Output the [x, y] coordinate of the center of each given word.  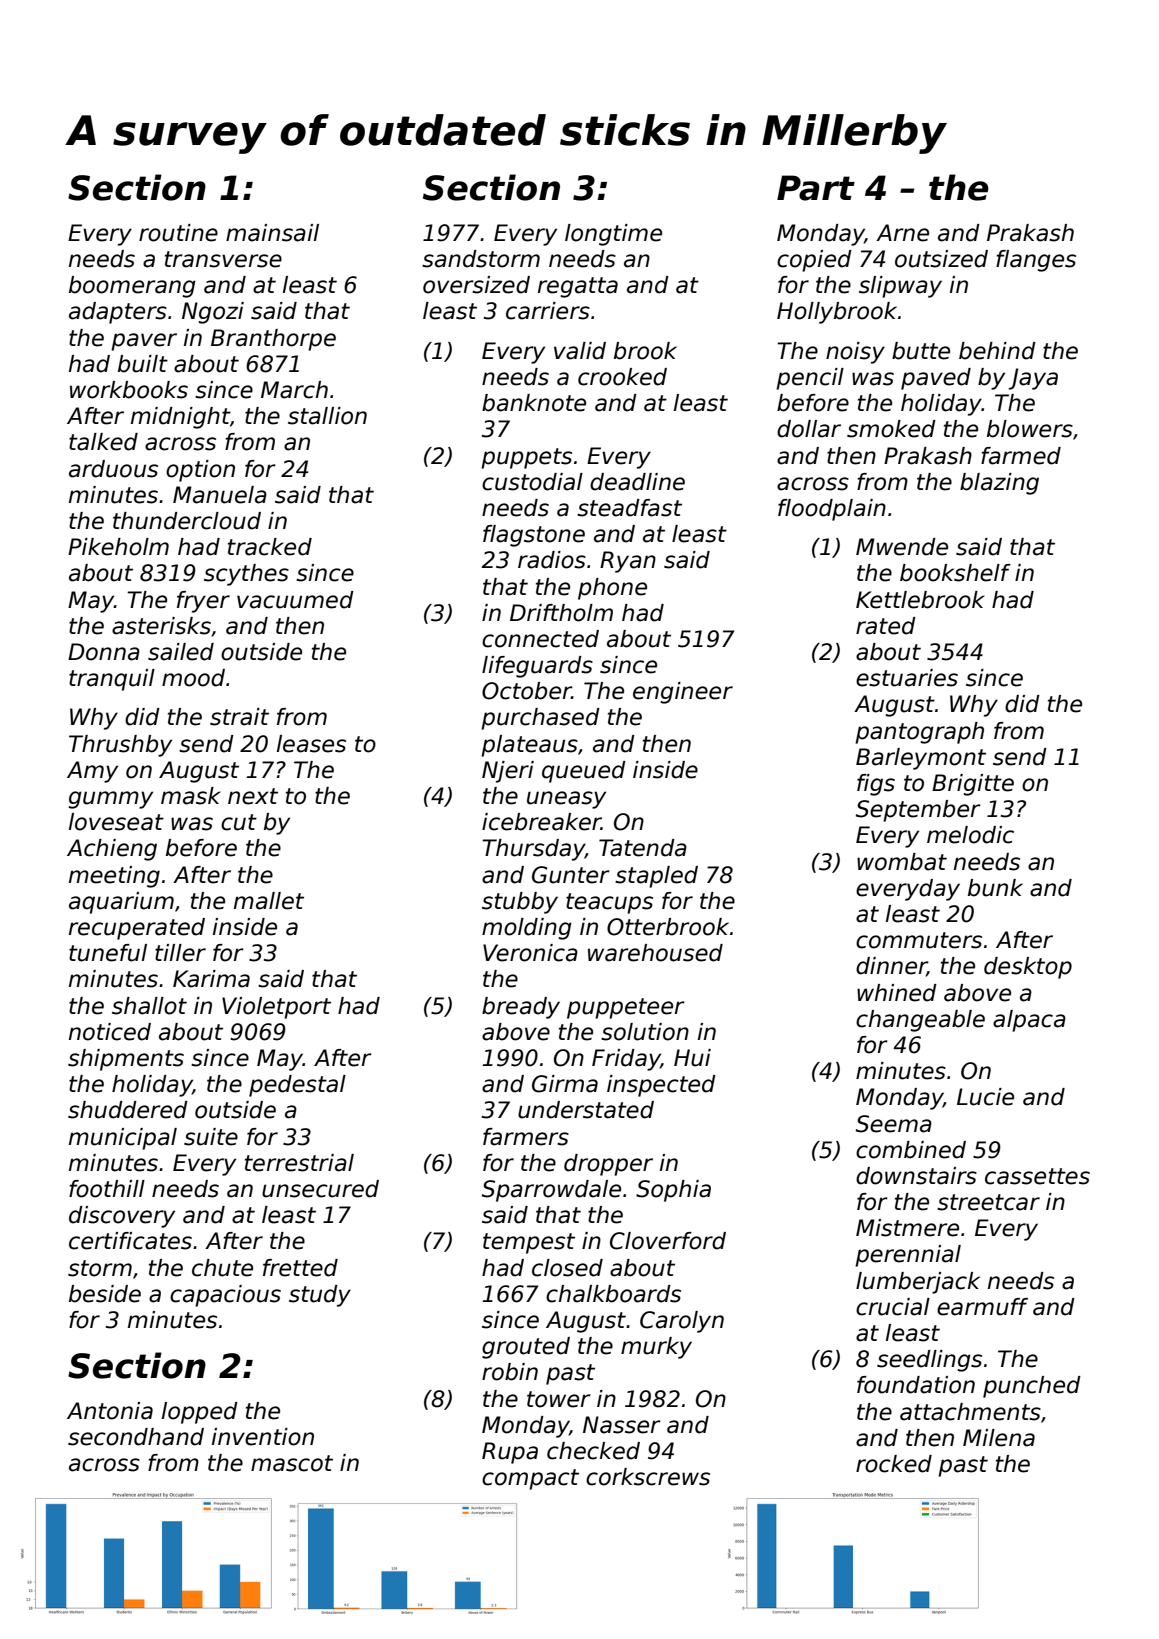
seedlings [929, 1361]
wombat [902, 862]
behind [997, 351]
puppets [526, 458]
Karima [211, 979]
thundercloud [187, 521]
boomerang [132, 287]
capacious [225, 1296]
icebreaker [541, 822]
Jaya [1033, 379]
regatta [578, 287]
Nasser [622, 1425]
